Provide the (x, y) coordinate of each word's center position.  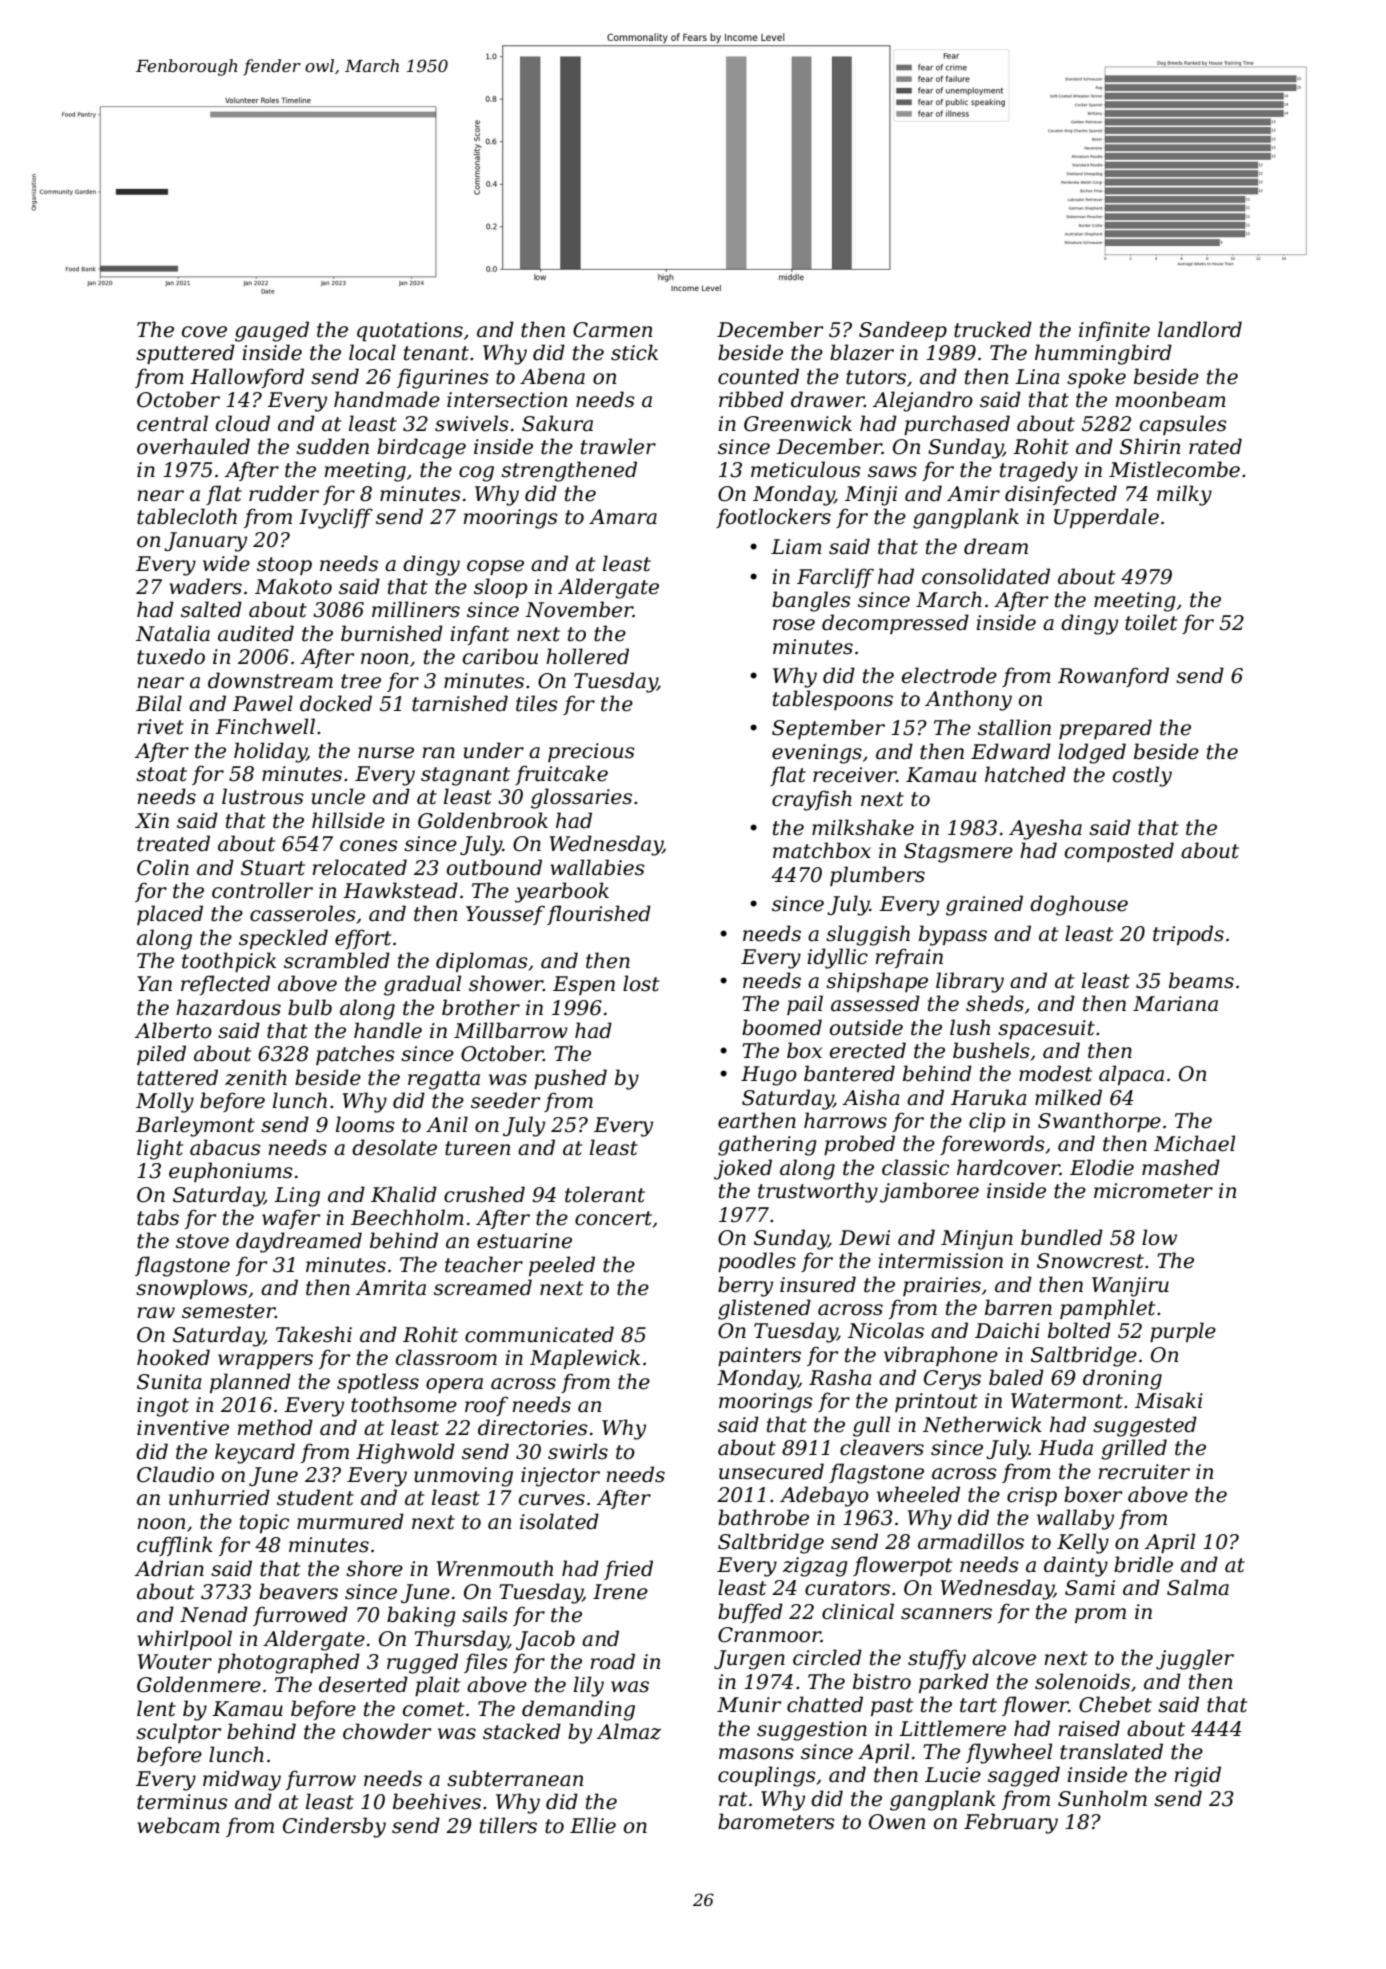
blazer (862, 352)
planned (250, 1383)
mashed (1181, 1167)
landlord (1200, 329)
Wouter (175, 1662)
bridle (1143, 1564)
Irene (620, 1592)
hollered (587, 656)
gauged (272, 331)
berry (745, 1286)
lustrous (263, 796)
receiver (855, 775)
